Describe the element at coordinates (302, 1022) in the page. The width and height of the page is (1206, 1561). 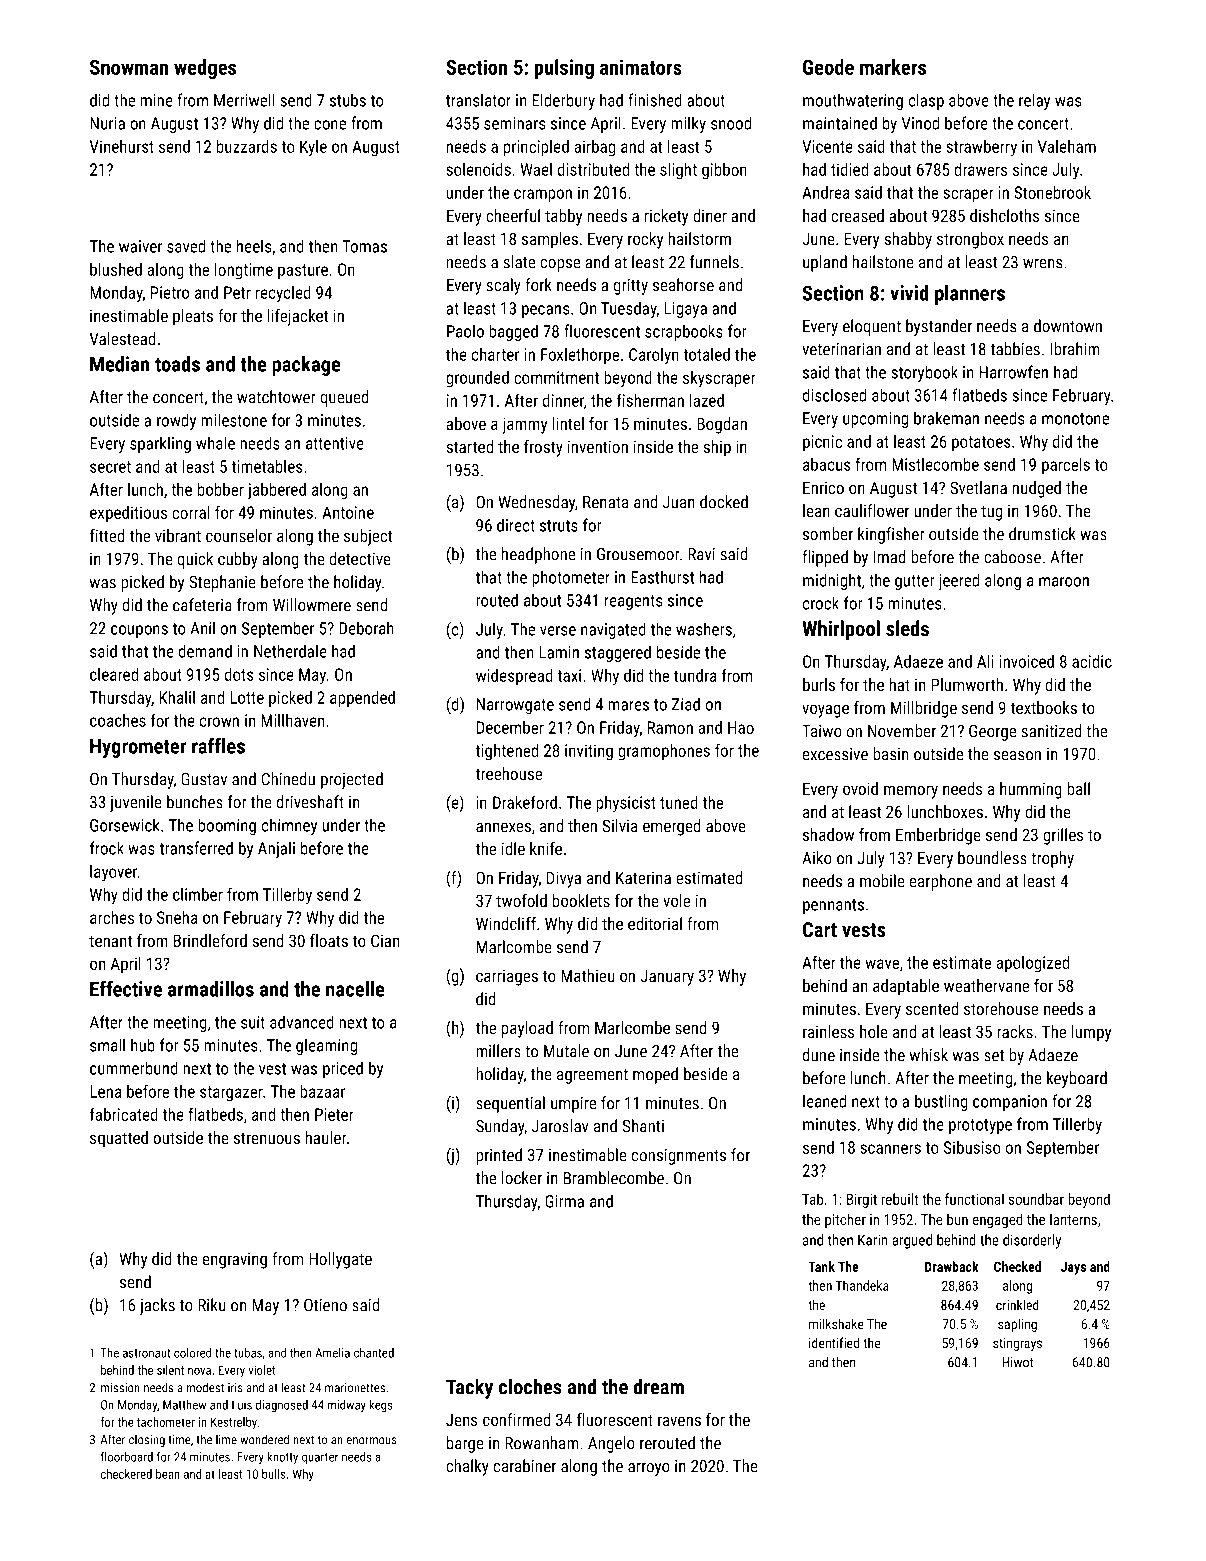
I see `advanced` at that location.
